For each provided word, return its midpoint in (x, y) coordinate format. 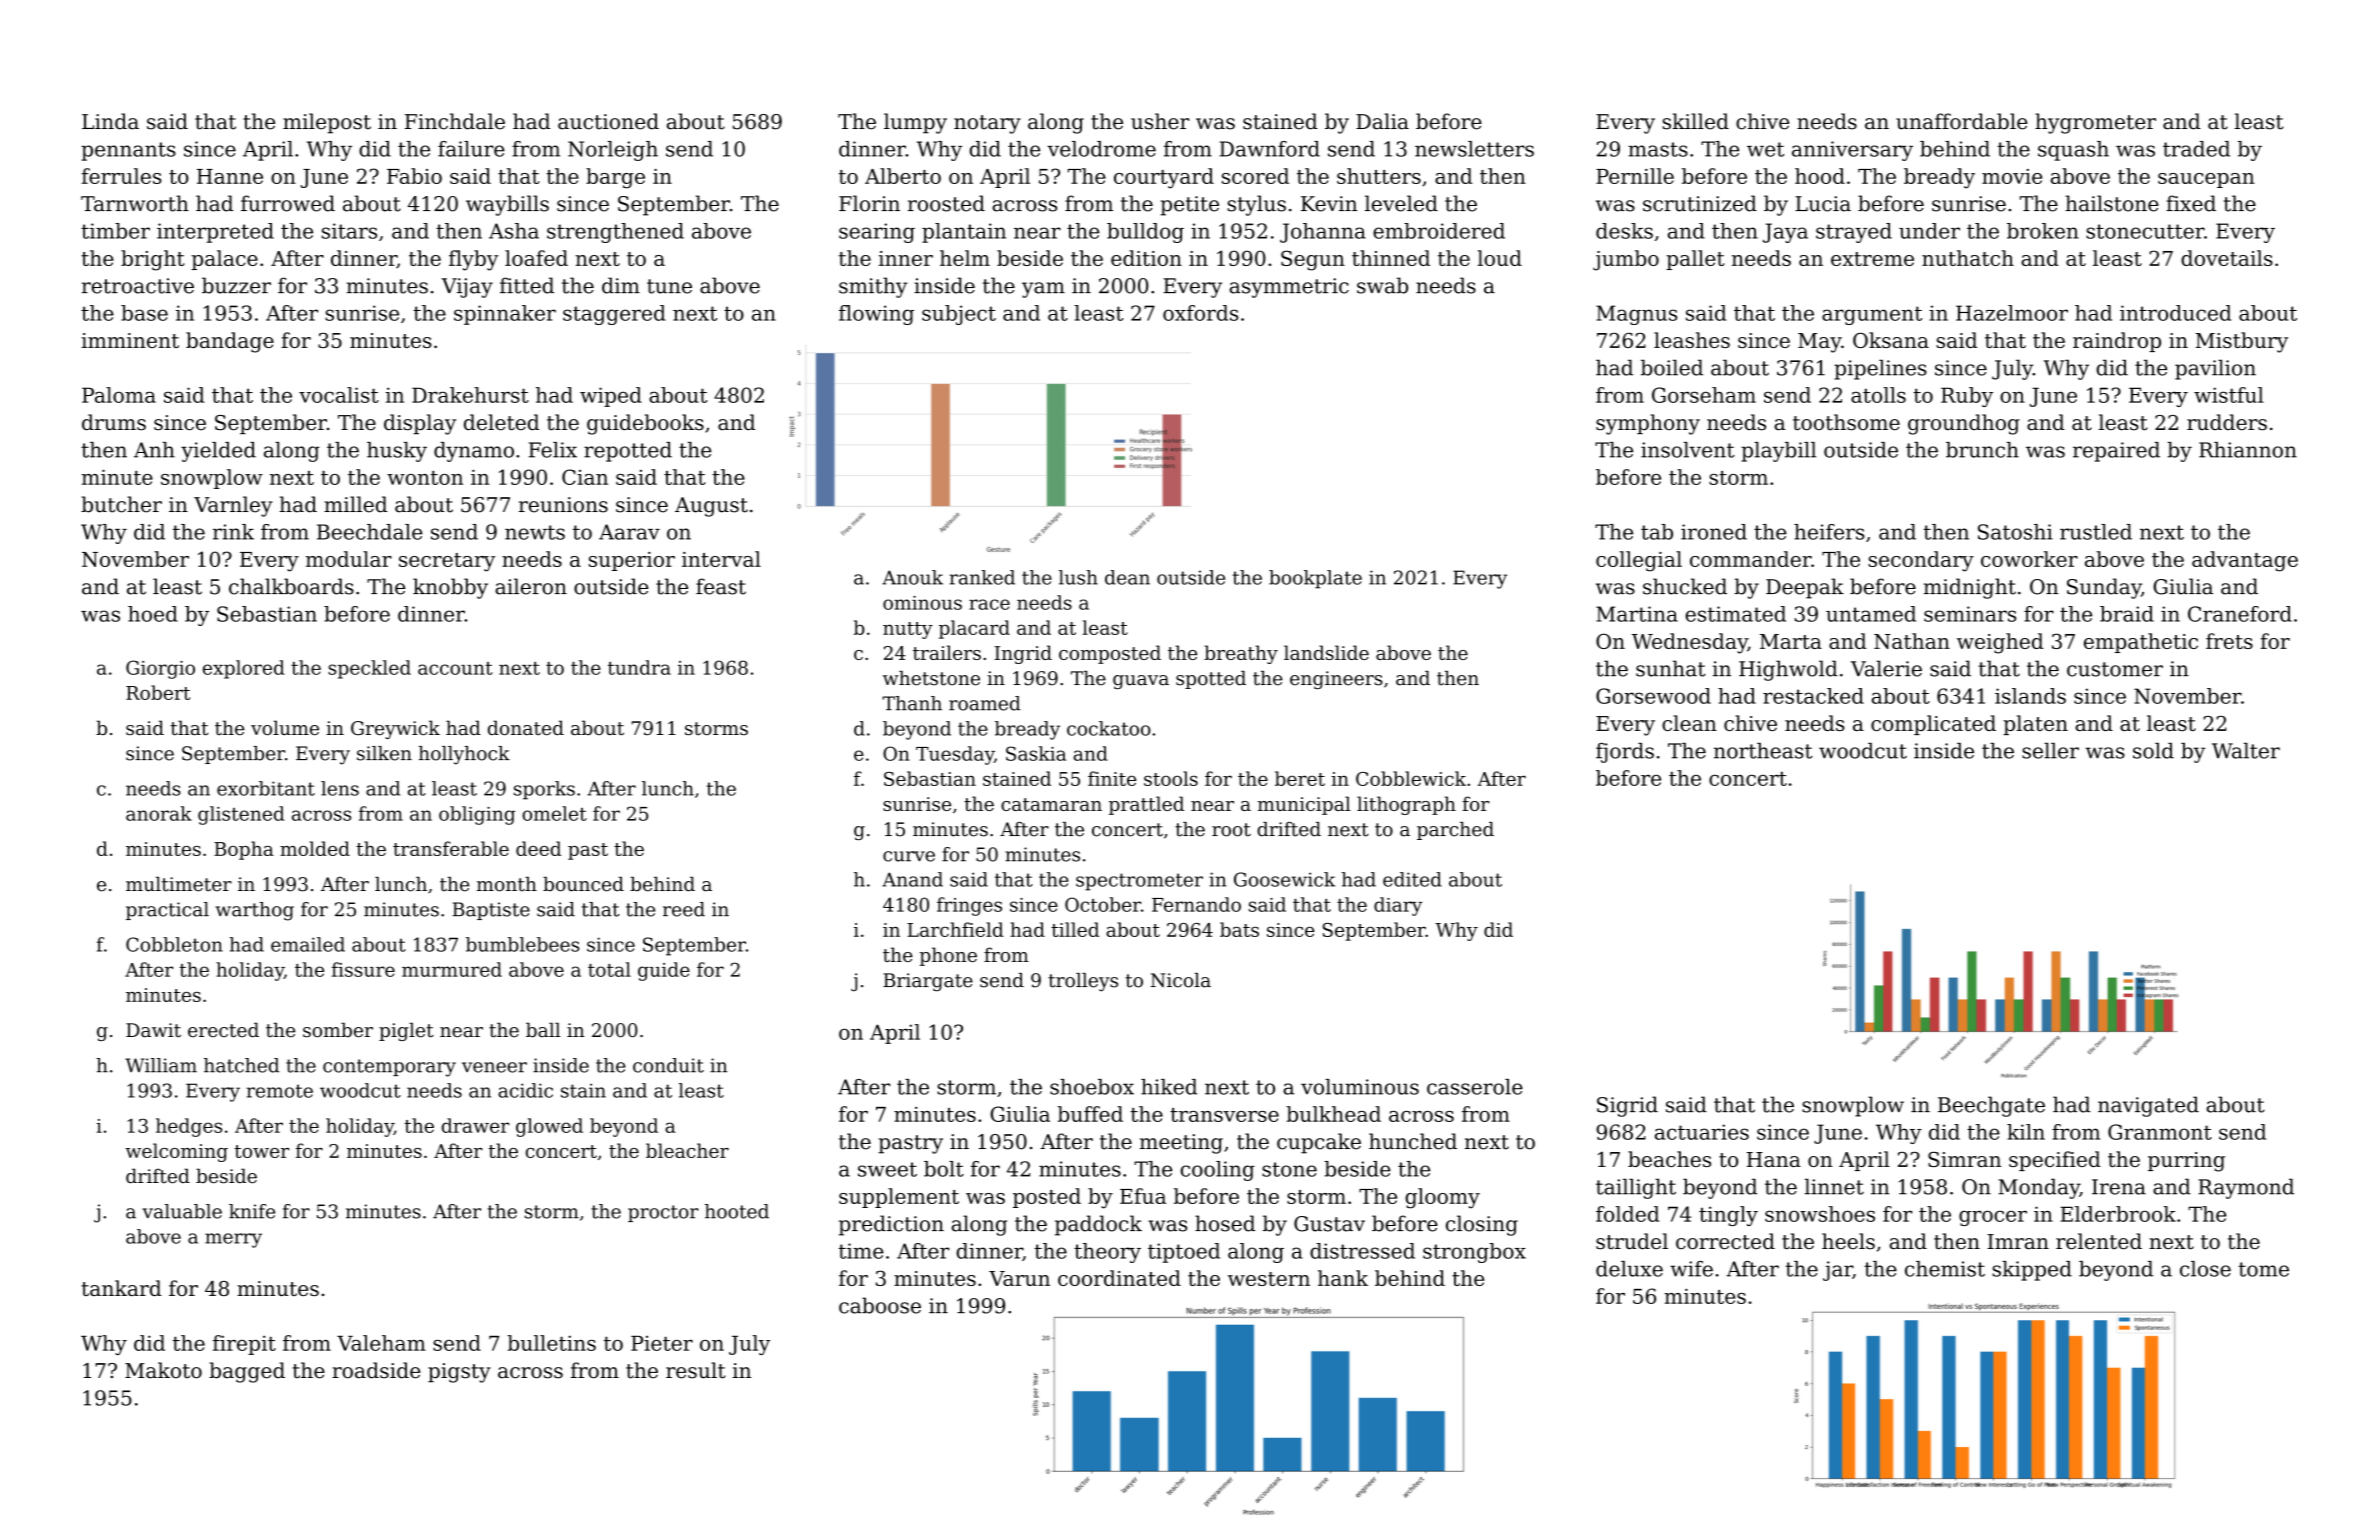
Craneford (2240, 614)
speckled (369, 669)
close (2205, 1269)
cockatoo (1109, 728)
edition (1146, 258)
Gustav (1329, 1224)
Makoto (163, 1370)
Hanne (230, 176)
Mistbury (2241, 342)
